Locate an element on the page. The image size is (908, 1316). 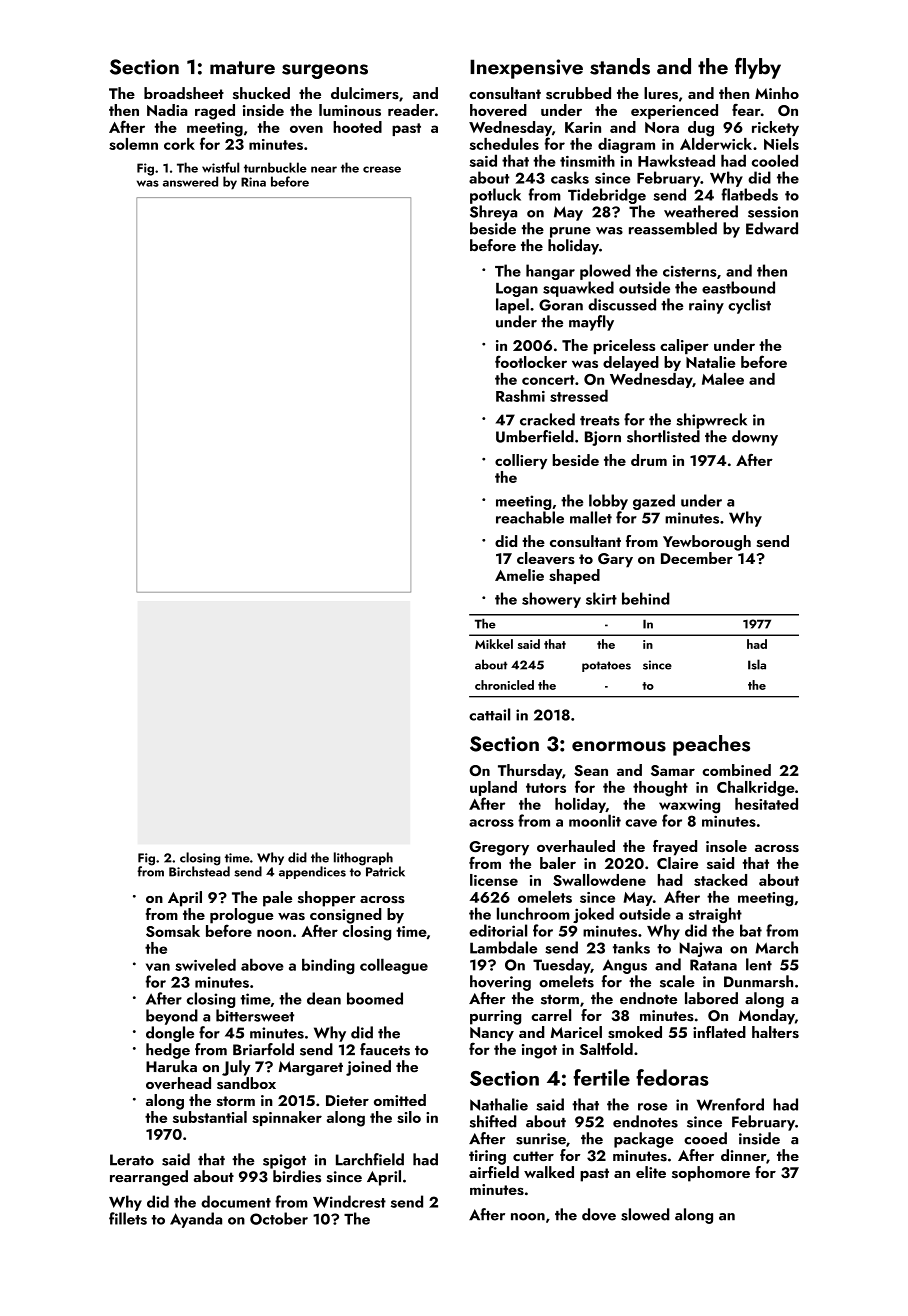
Monday is located at coordinates (767, 1017).
